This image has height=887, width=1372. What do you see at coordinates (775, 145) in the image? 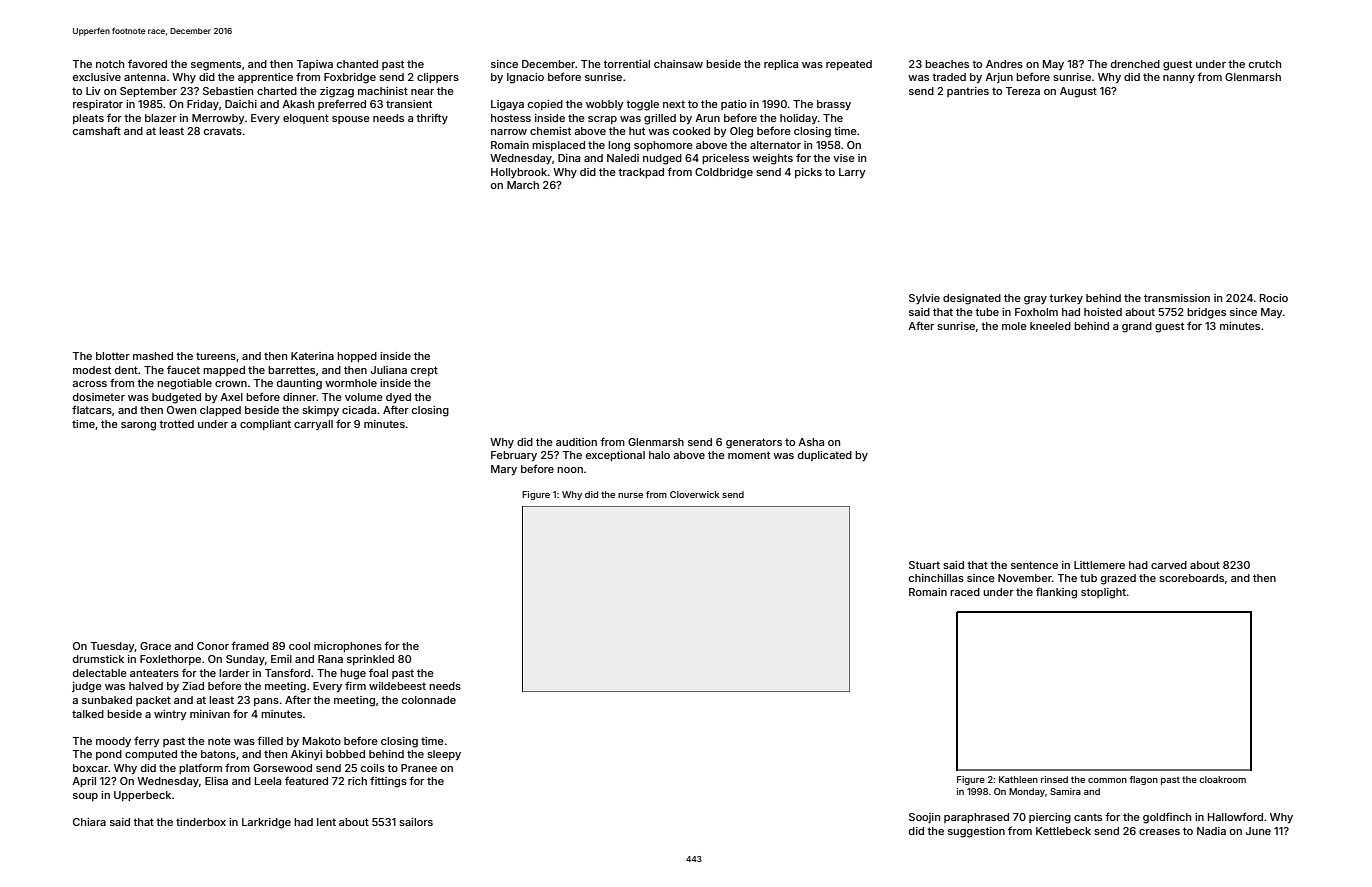
I see `alternator` at bounding box center [775, 145].
